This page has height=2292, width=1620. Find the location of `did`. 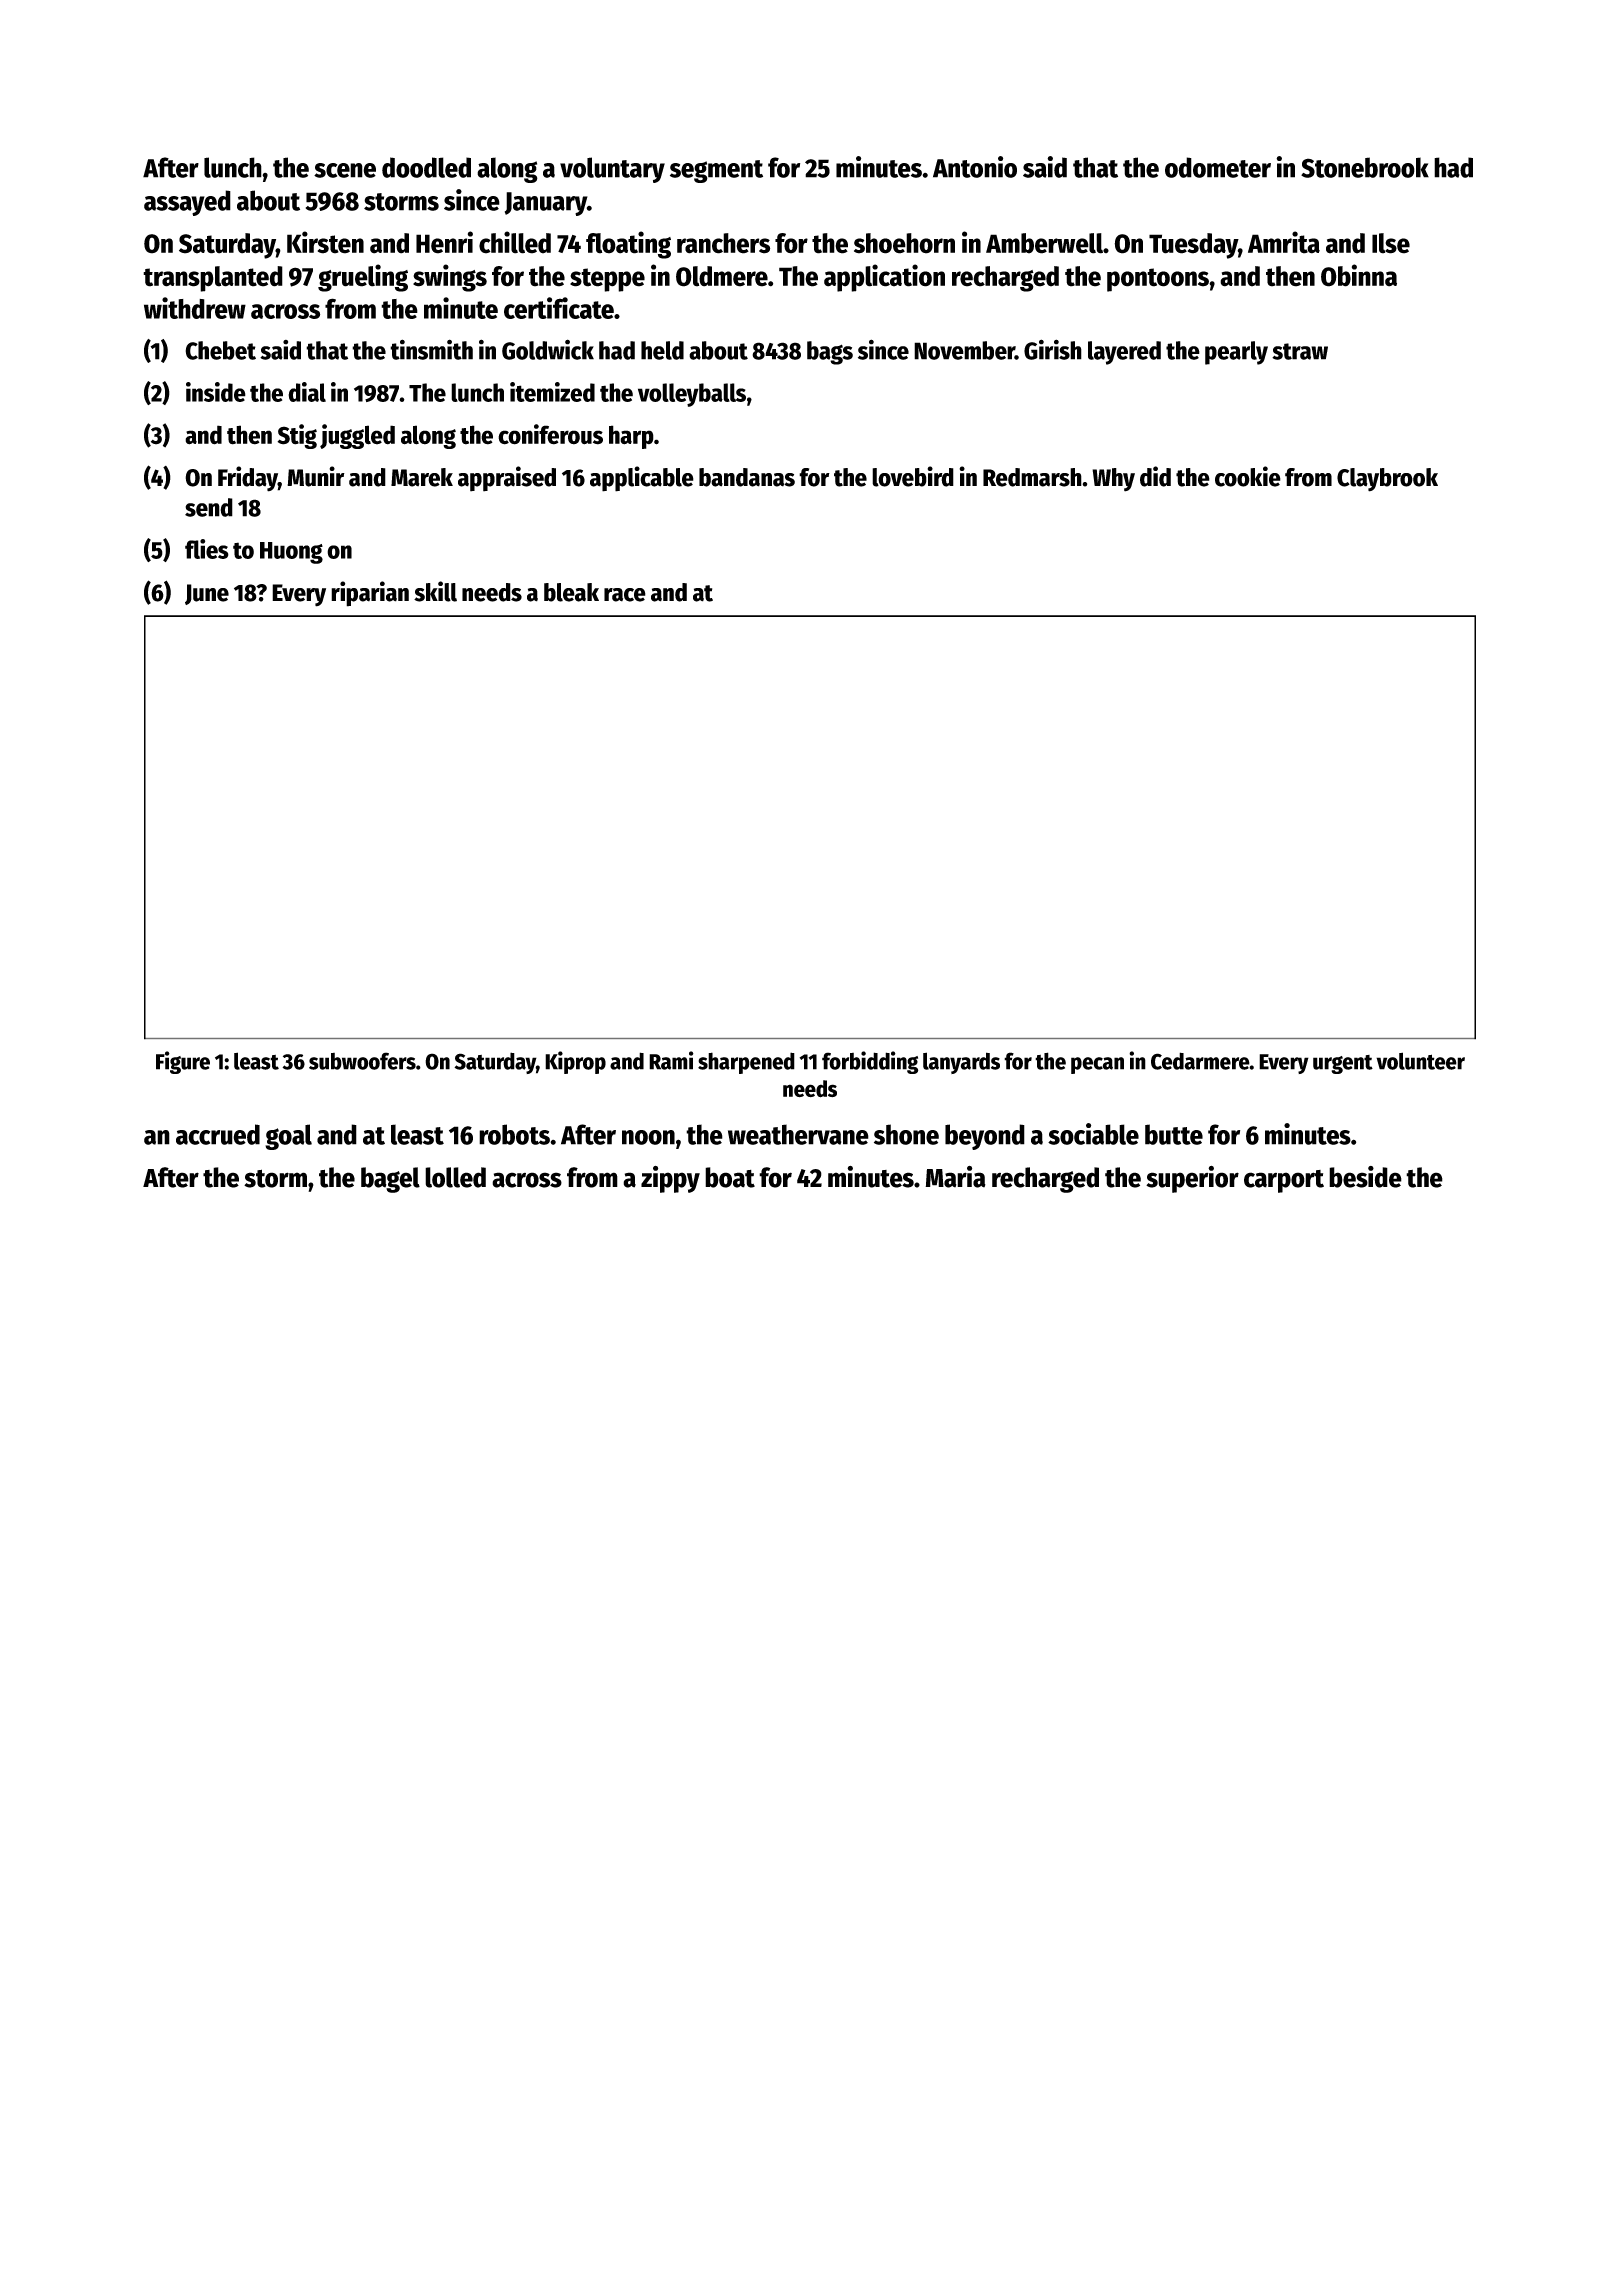

did is located at coordinates (1155, 476).
